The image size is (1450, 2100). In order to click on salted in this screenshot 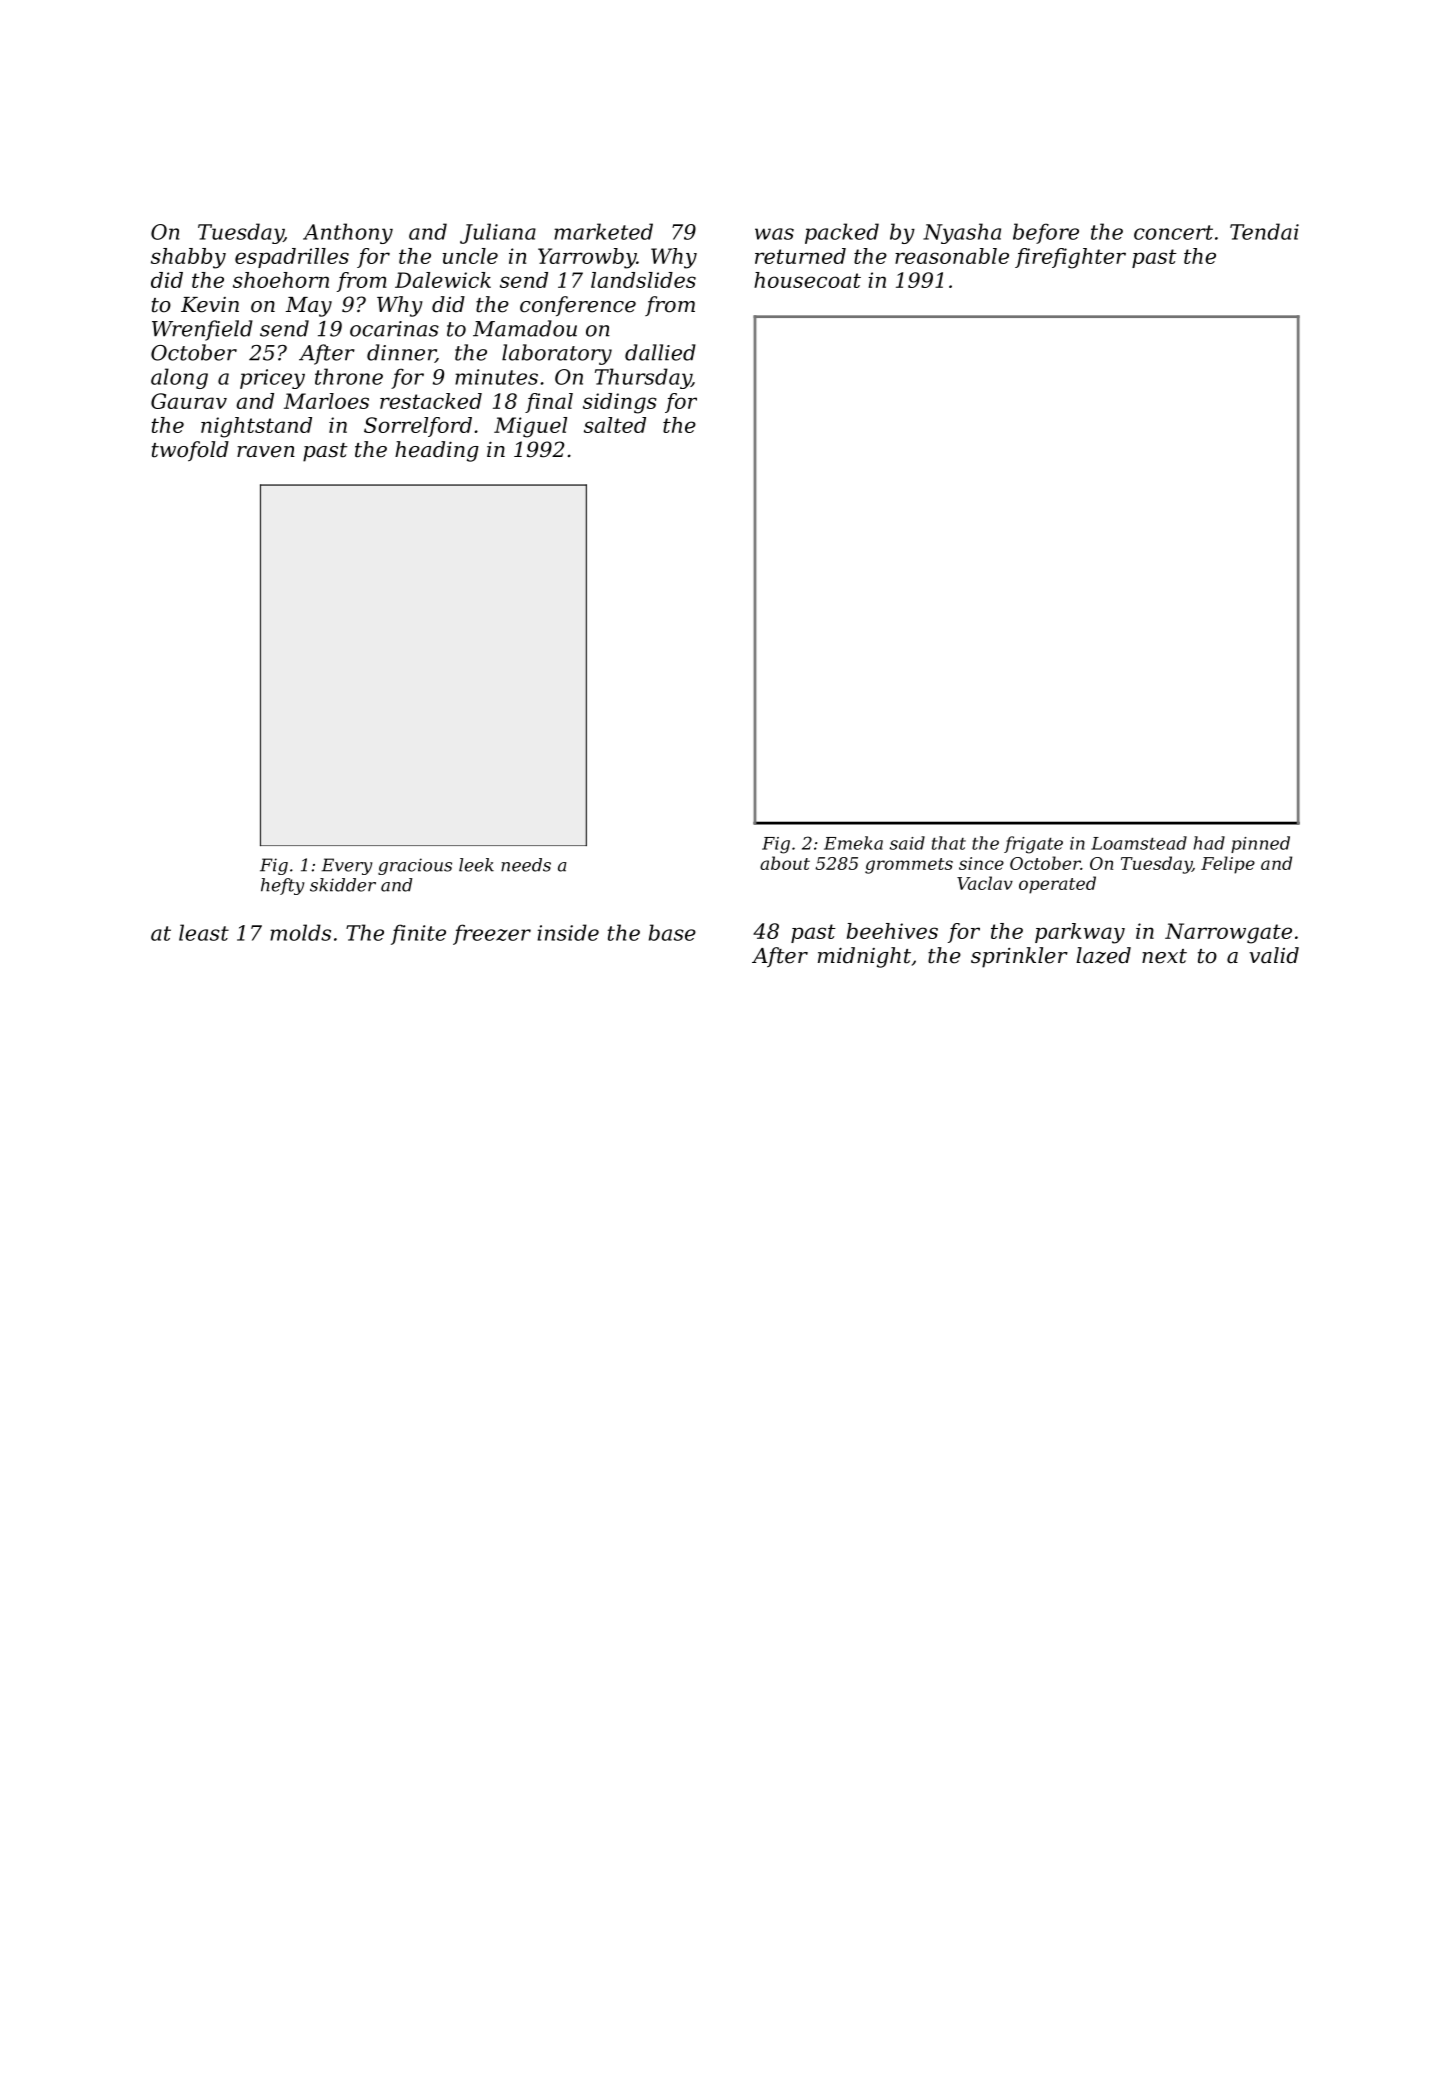, I will do `click(615, 425)`.
